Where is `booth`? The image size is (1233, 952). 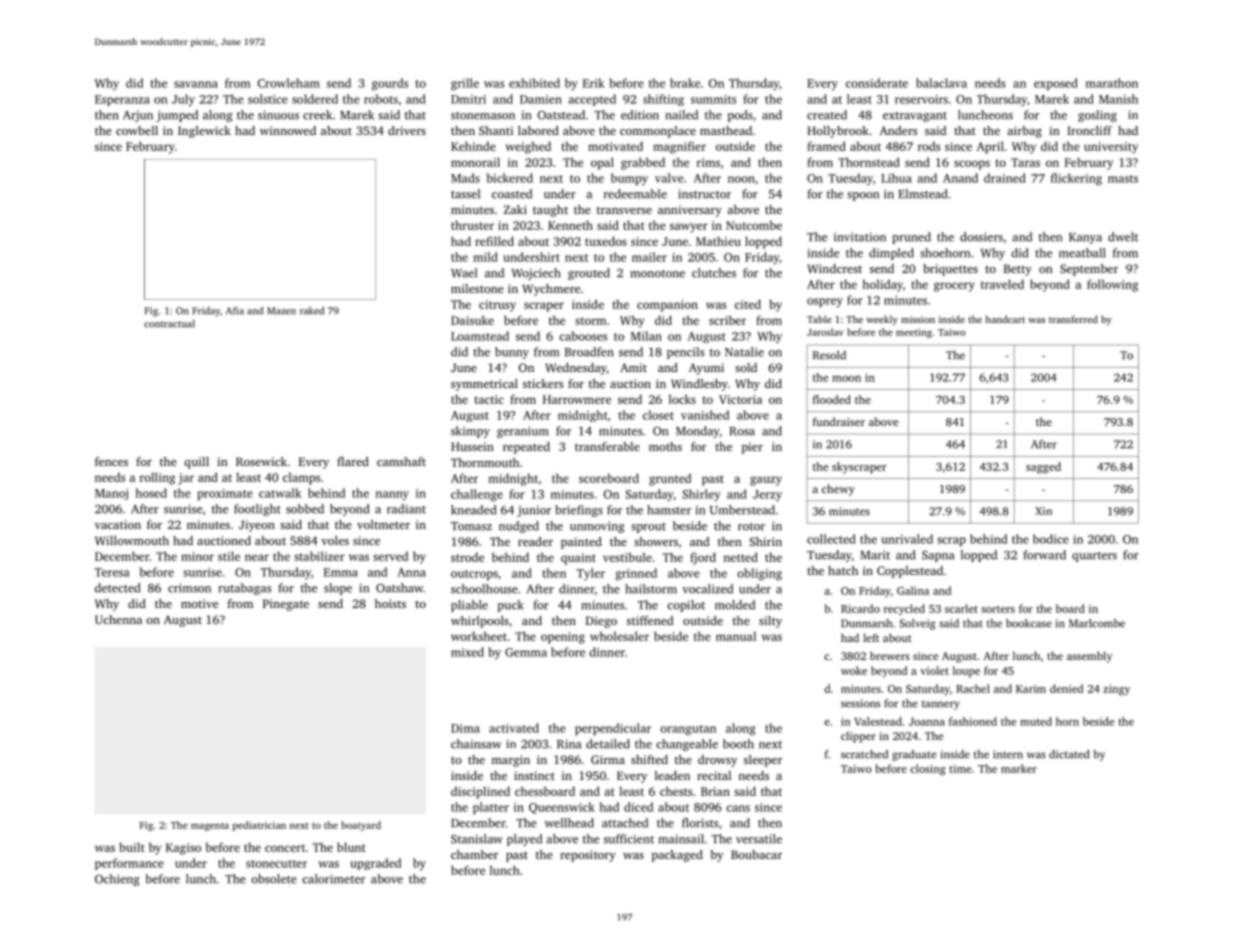 booth is located at coordinates (738, 744).
